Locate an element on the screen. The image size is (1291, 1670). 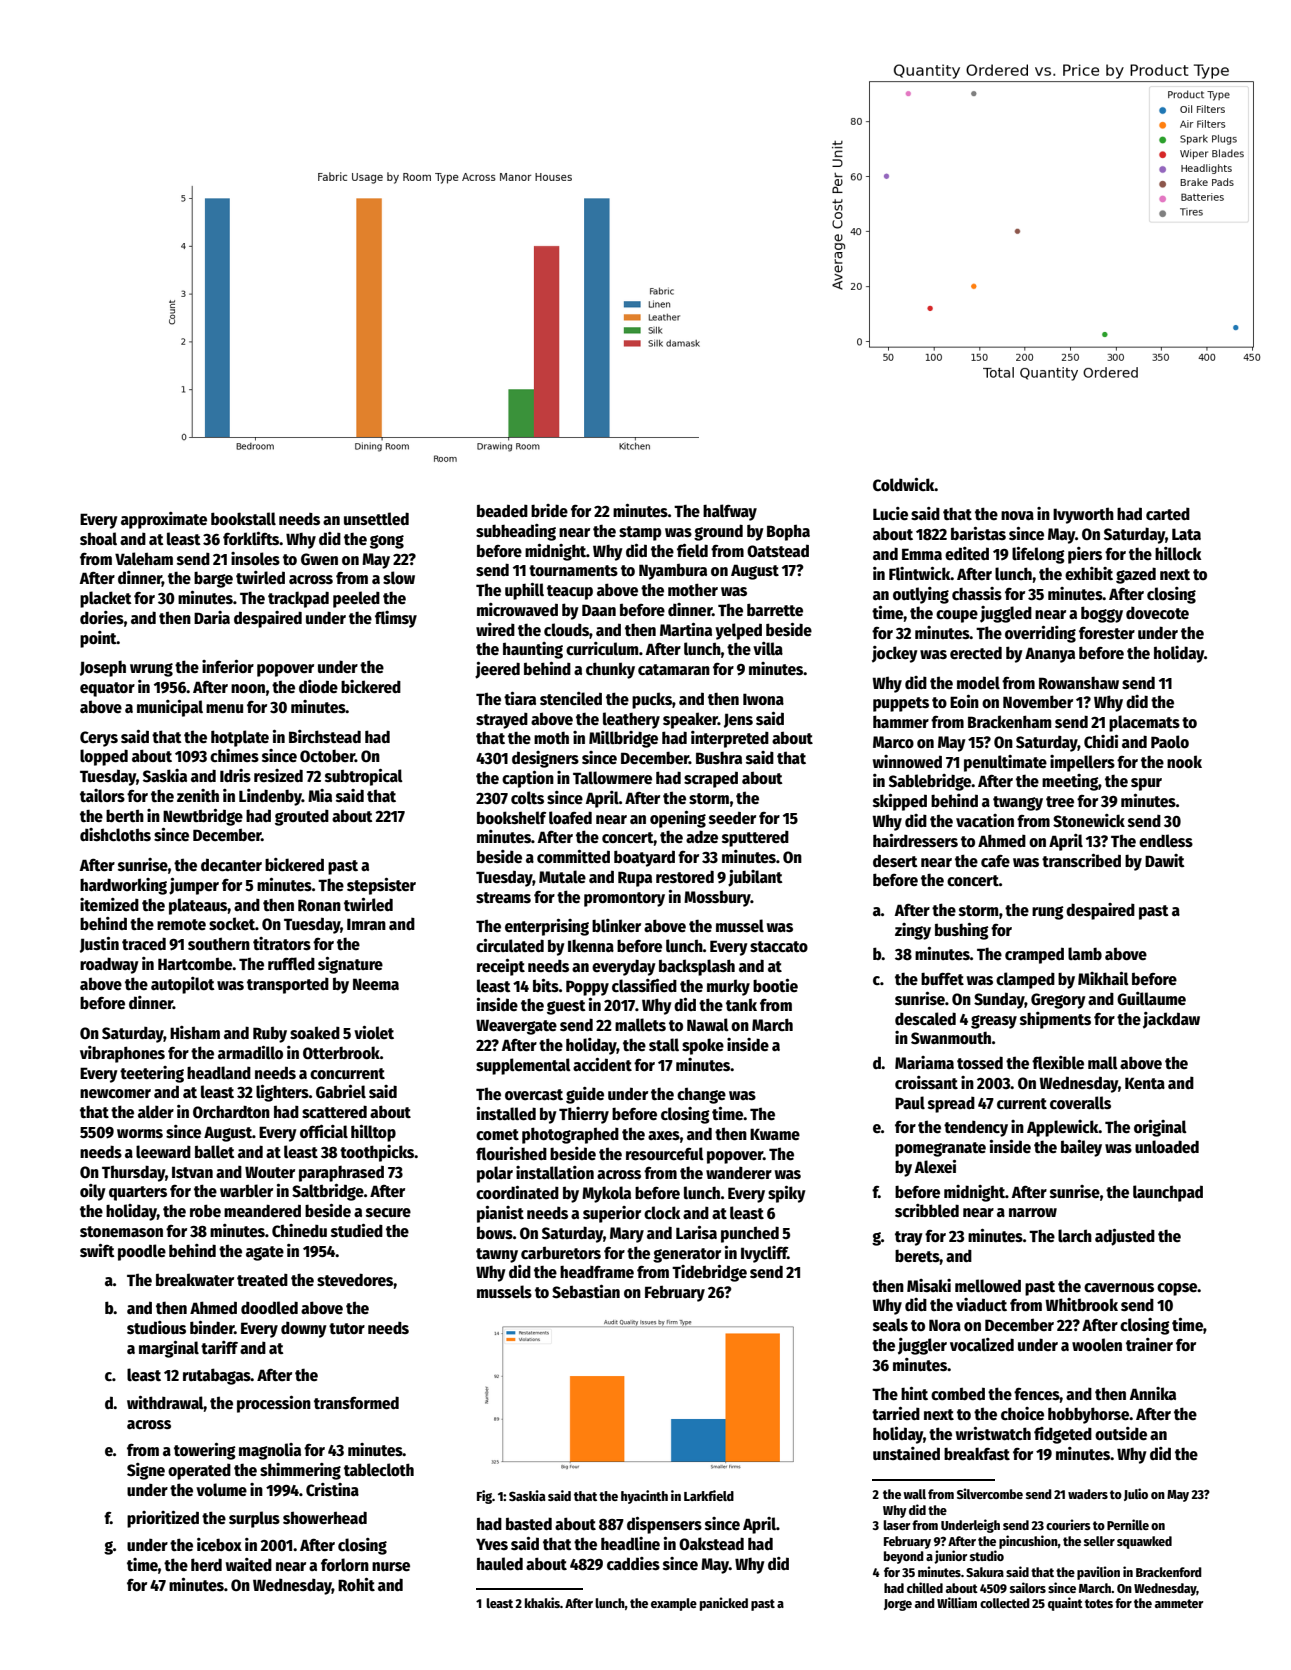
Ronan is located at coordinates (319, 905).
